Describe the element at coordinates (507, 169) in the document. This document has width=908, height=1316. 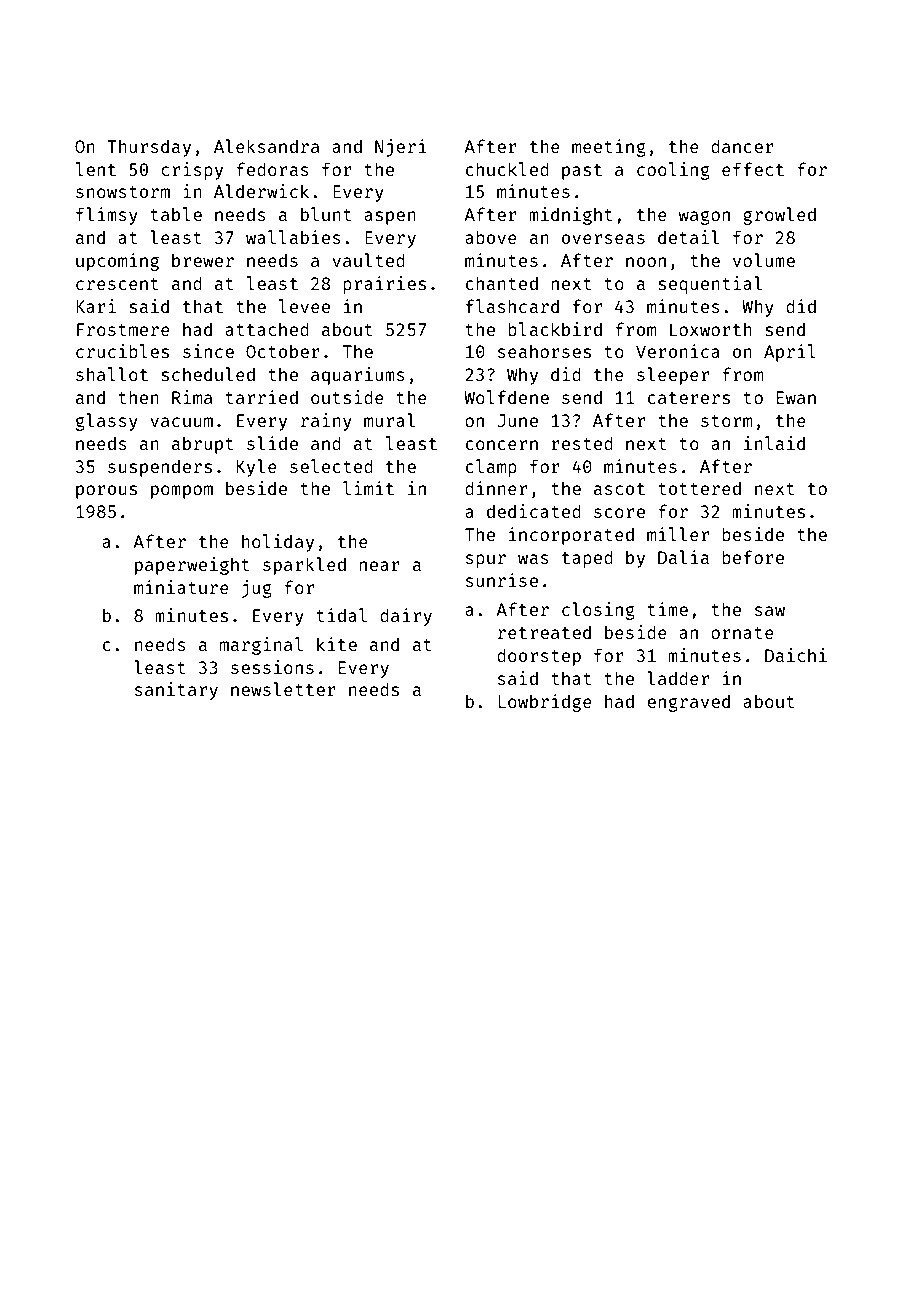
I see `chuckled` at that location.
